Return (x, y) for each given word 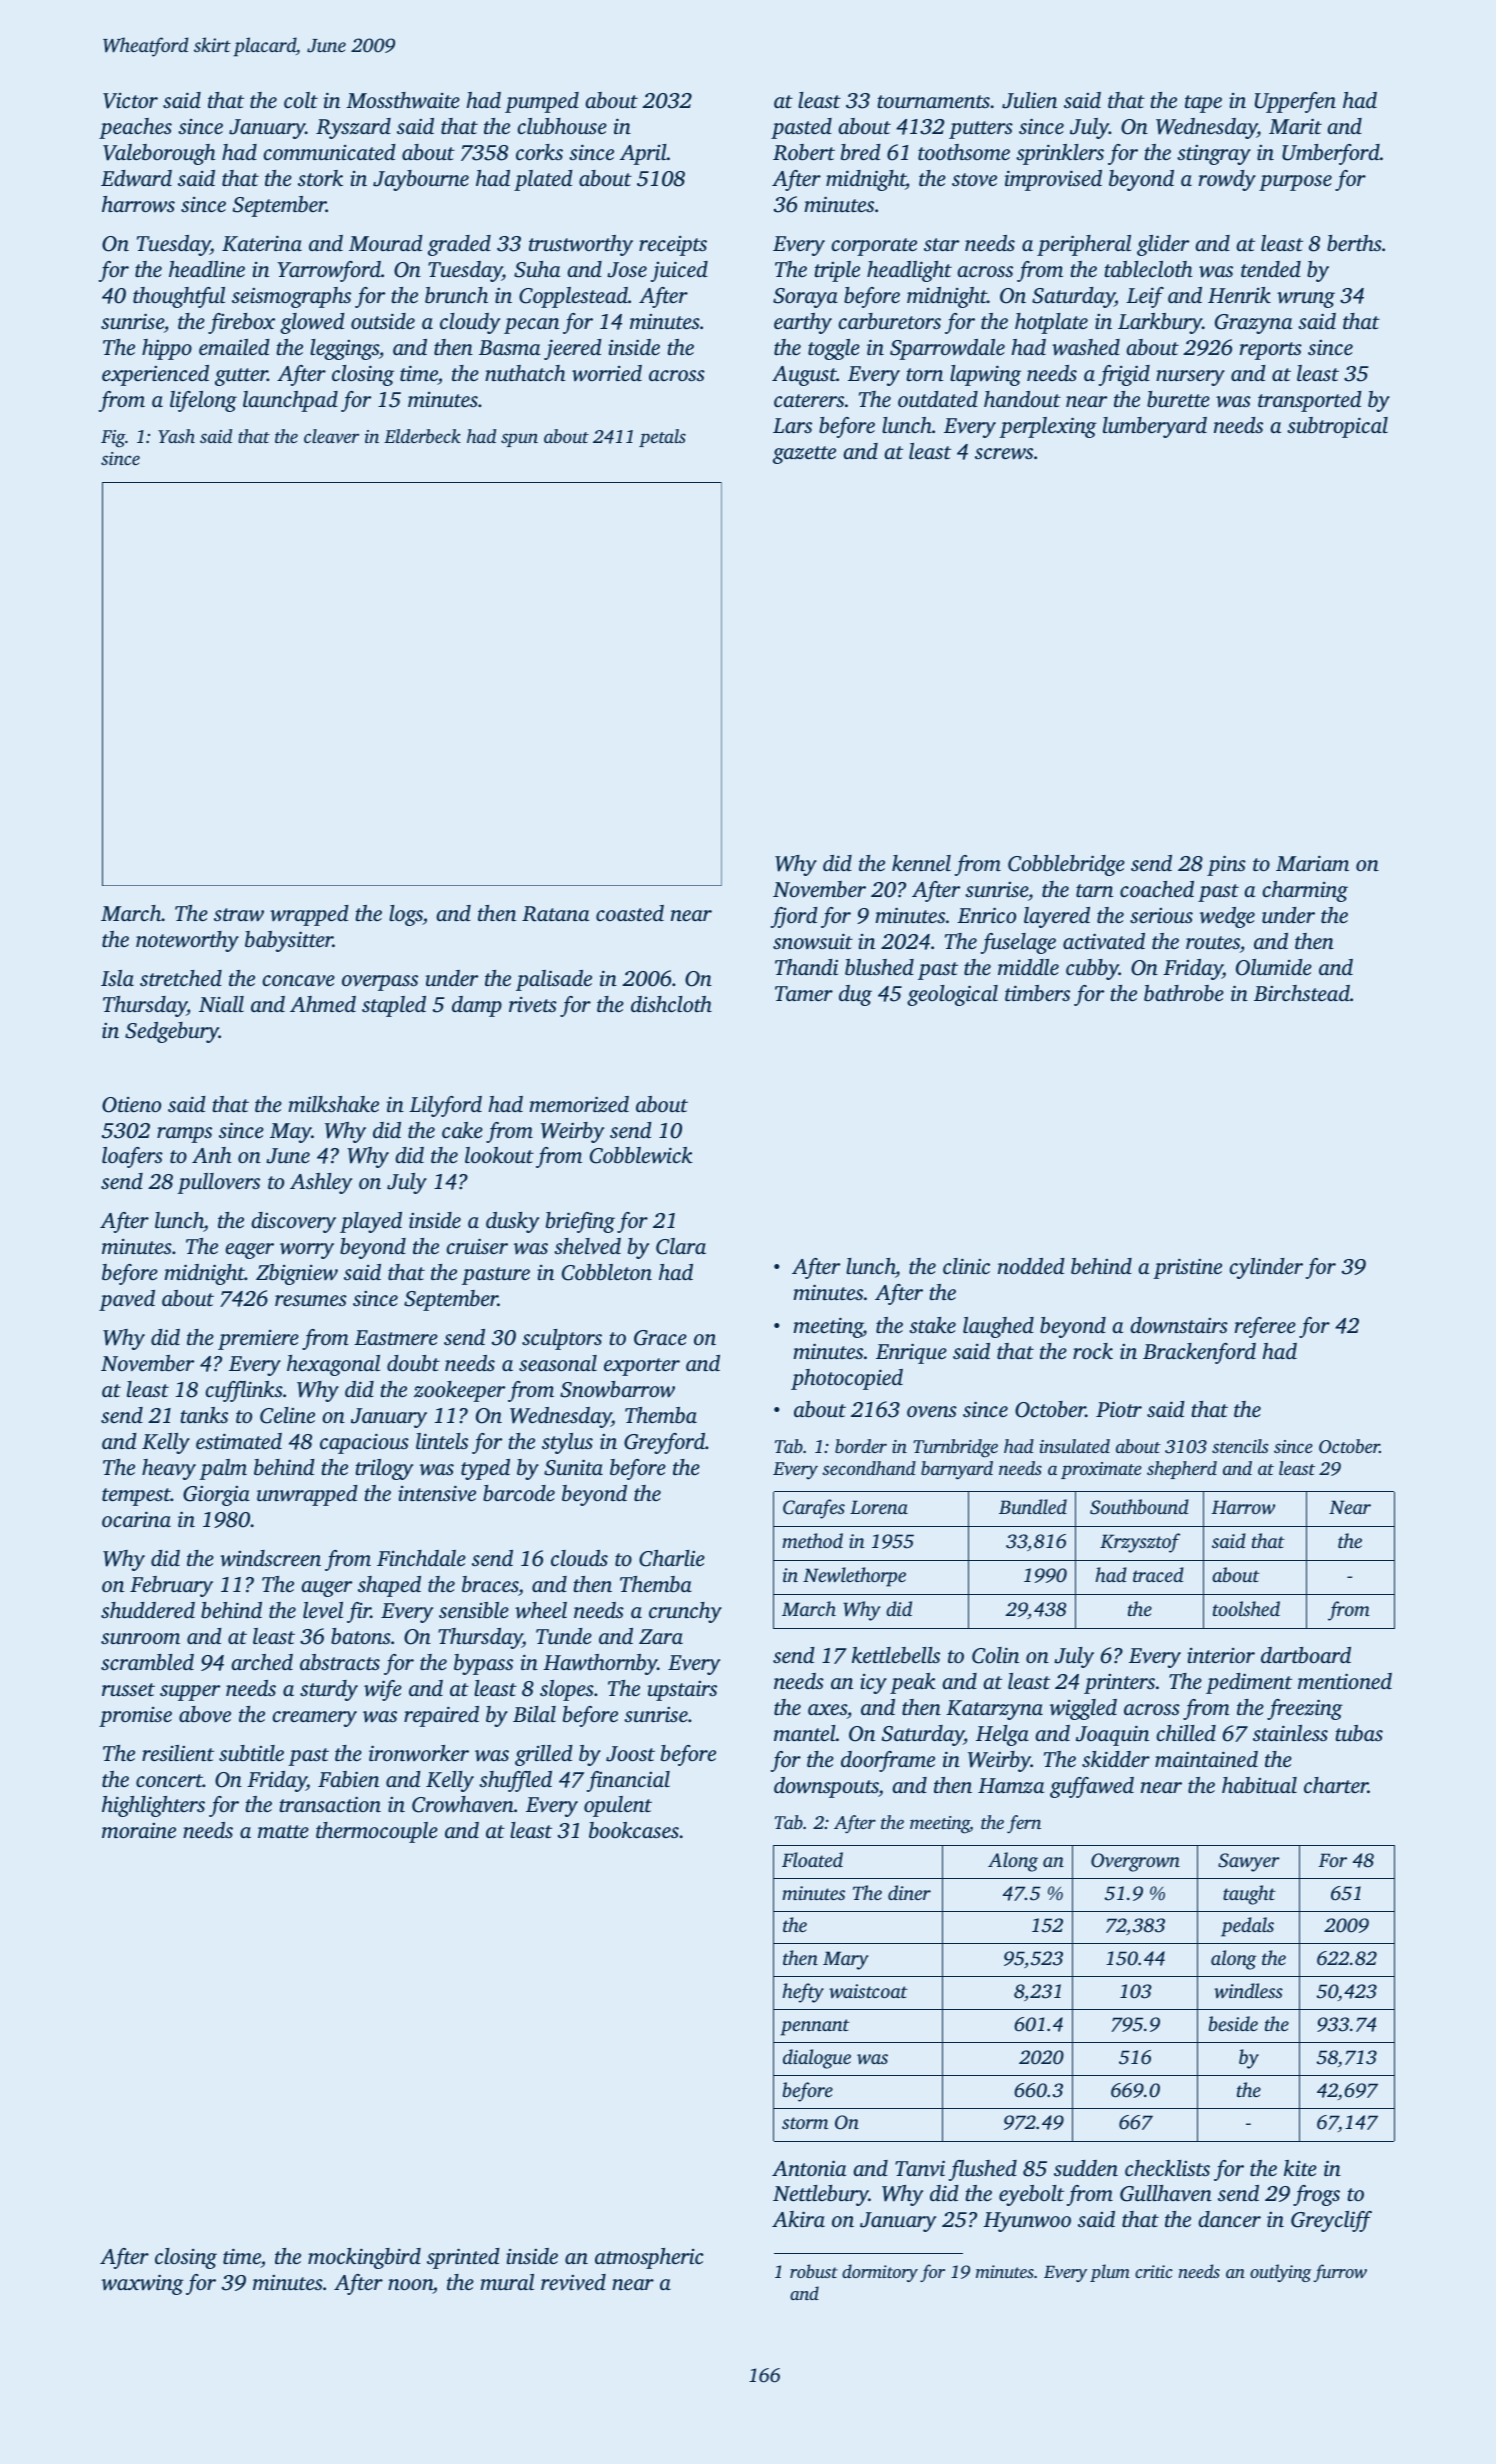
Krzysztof (1140, 1543)
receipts (673, 246)
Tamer (804, 993)
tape (1203, 104)
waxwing (143, 2284)
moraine (139, 1830)
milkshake (333, 1104)
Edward (136, 178)
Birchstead (1302, 993)
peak (913, 1683)
